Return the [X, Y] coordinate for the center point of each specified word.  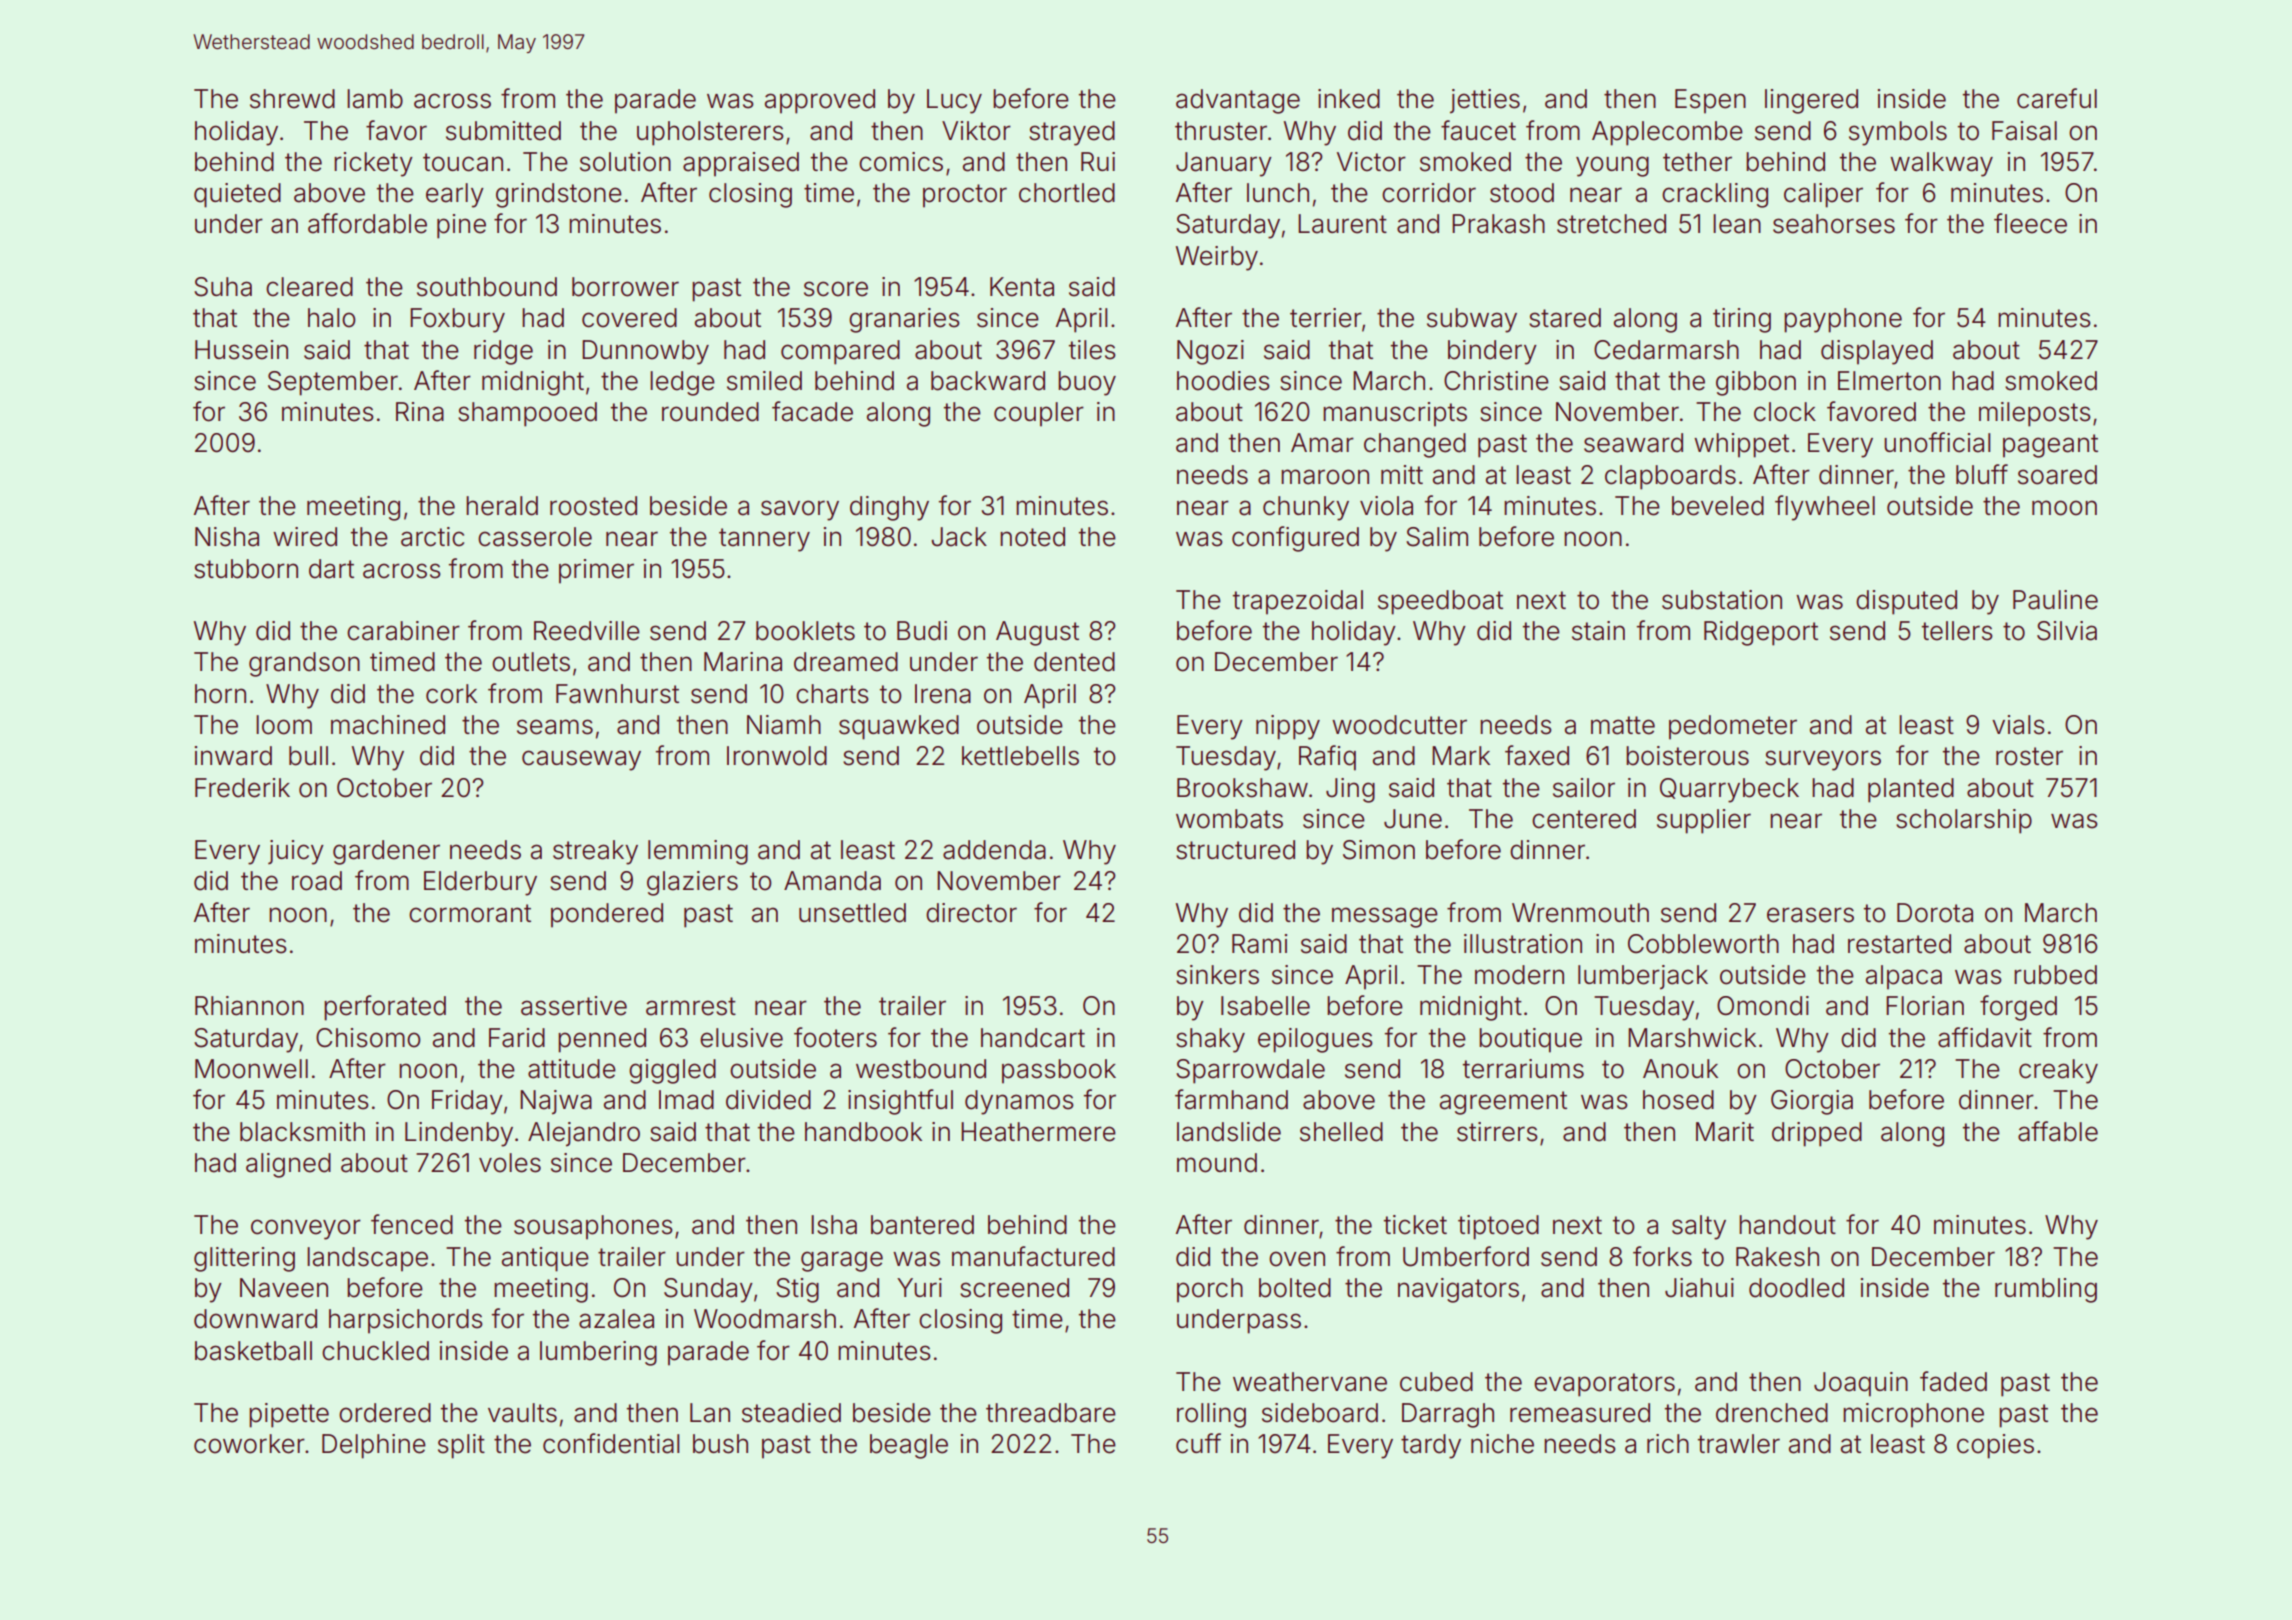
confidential [611, 1443]
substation [1722, 600]
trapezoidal [1298, 602]
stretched [1611, 224]
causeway [581, 760]
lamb [375, 99]
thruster [1221, 131]
